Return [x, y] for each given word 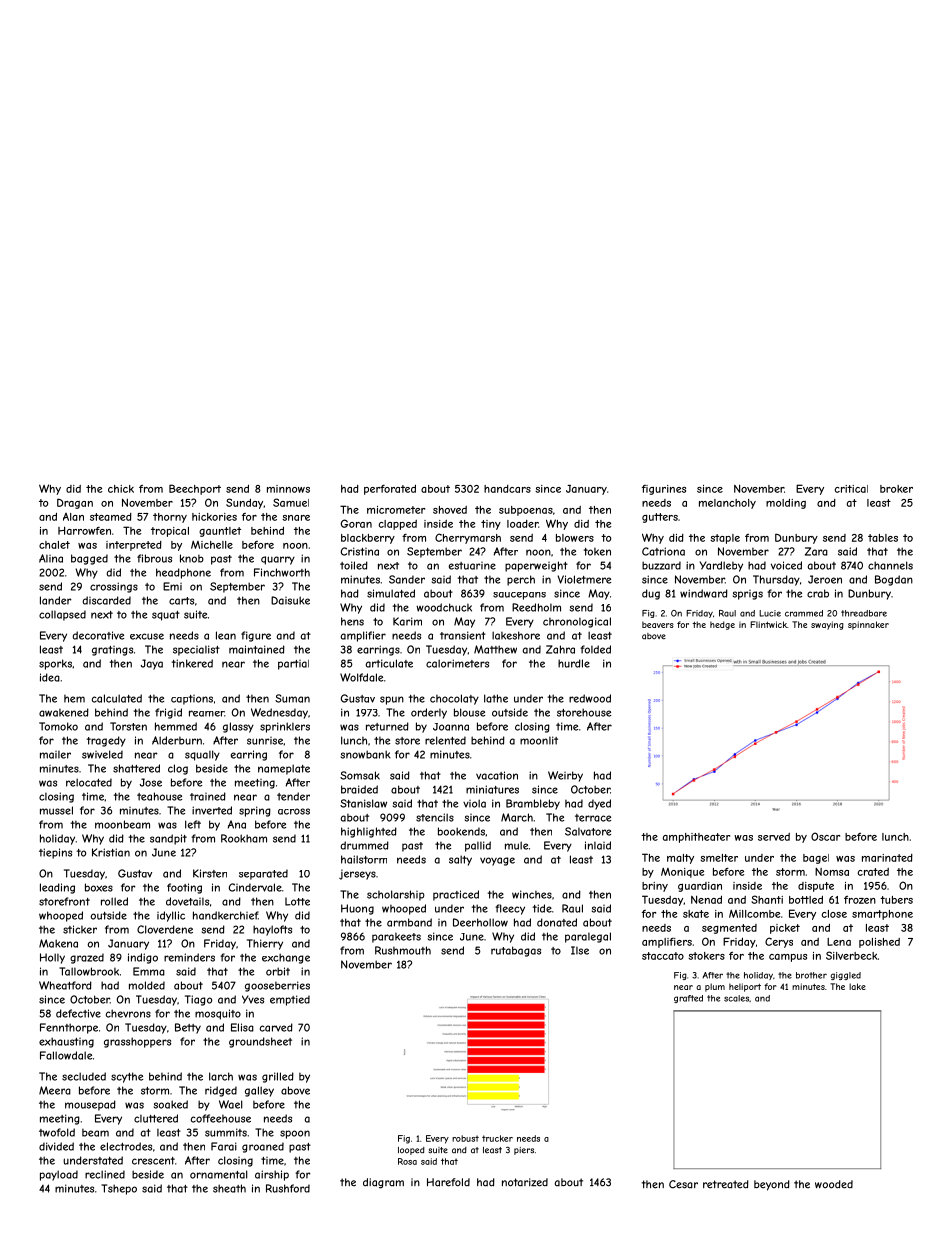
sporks [55, 664]
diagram [383, 1183]
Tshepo [119, 1189]
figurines [664, 490]
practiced [456, 895]
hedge [722, 625]
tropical [170, 532]
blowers [575, 538]
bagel [816, 859]
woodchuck [444, 607]
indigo [143, 958]
